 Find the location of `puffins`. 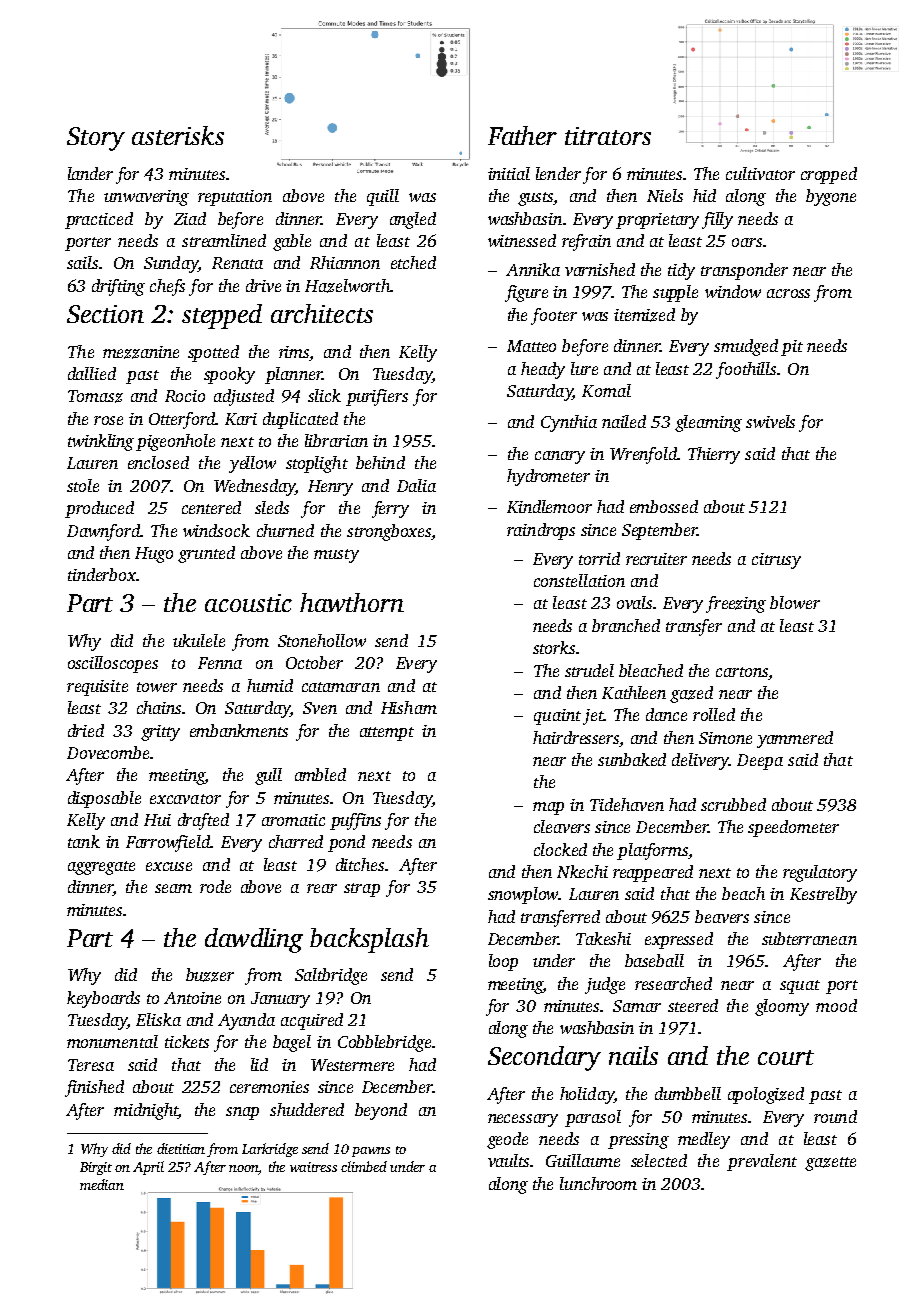

puffins is located at coordinates (355, 821).
